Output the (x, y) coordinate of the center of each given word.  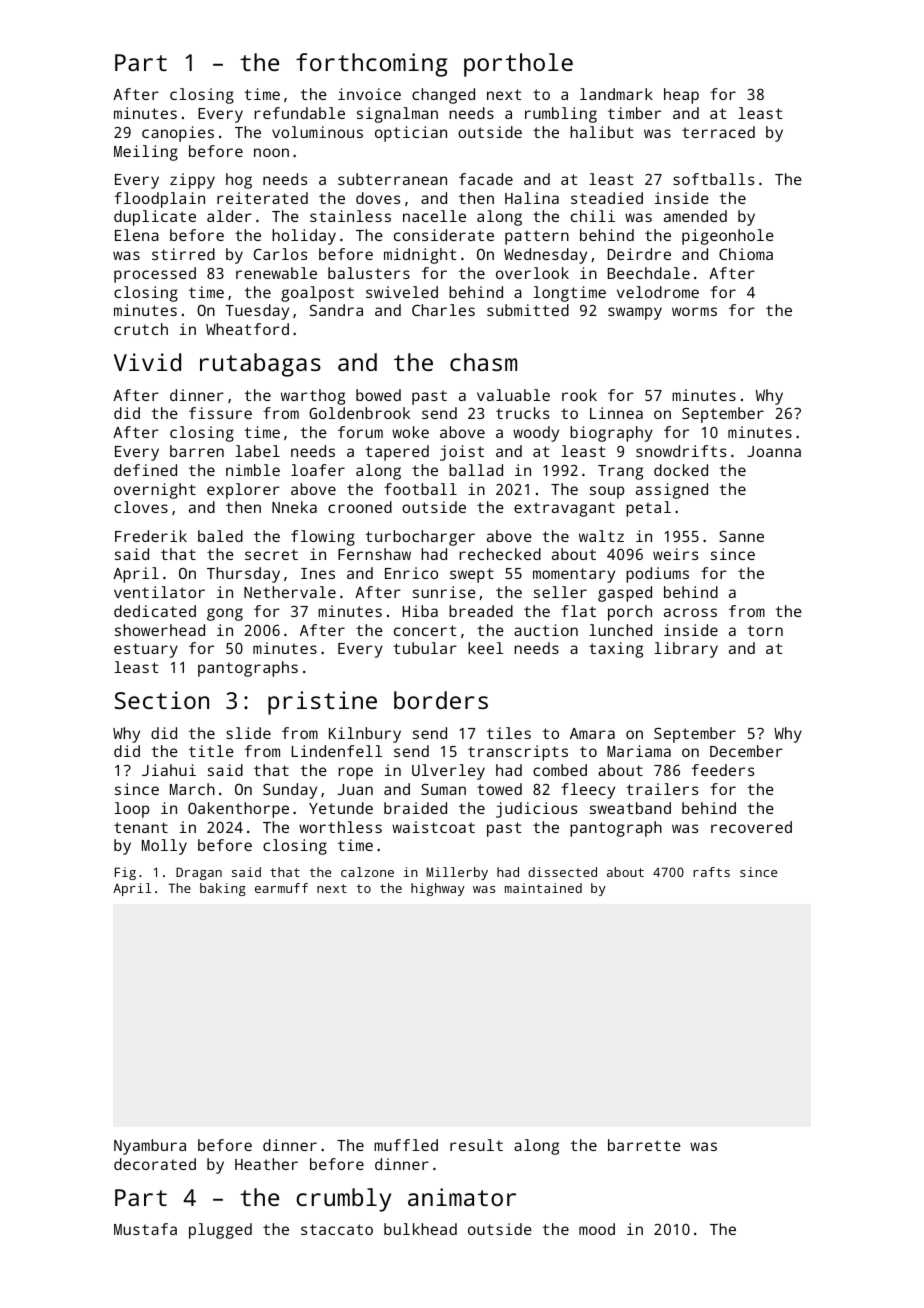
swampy (635, 313)
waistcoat (433, 827)
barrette (644, 1145)
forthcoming (371, 65)
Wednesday (545, 256)
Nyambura (150, 1147)
